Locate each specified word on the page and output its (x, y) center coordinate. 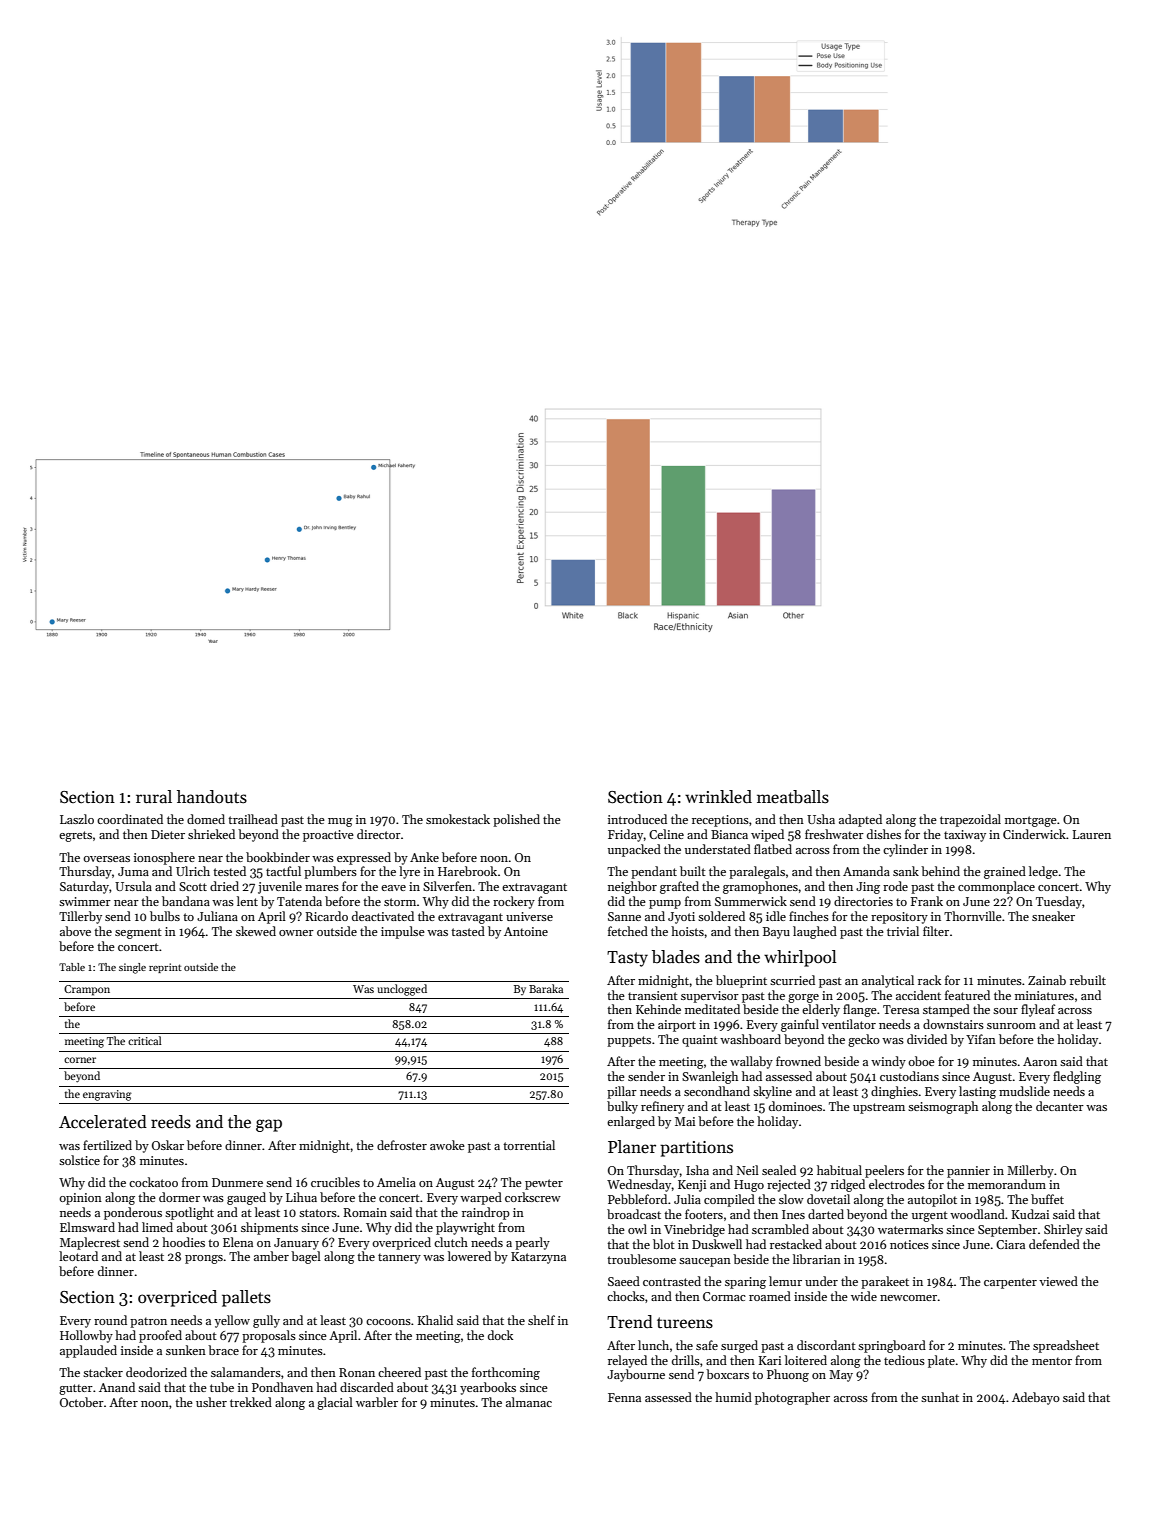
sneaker (1053, 916)
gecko (864, 1040)
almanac (529, 1402)
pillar (622, 1092)
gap (269, 1125)
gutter (76, 1389)
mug (340, 822)
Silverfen (447, 886)
